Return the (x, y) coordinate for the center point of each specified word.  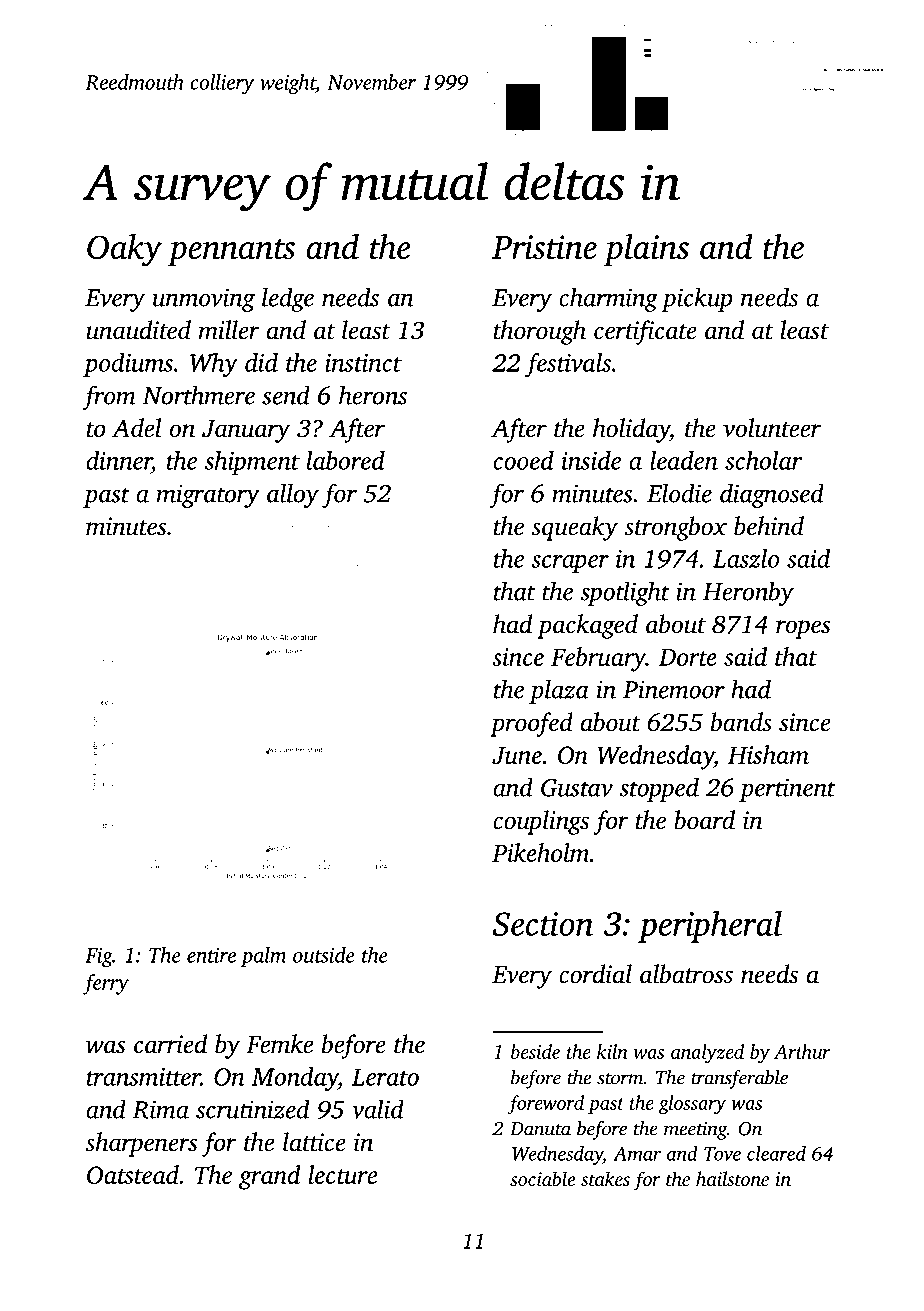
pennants (231, 252)
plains (646, 250)
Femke (279, 1044)
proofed (531, 724)
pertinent (787, 790)
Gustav (577, 788)
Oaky (124, 250)
